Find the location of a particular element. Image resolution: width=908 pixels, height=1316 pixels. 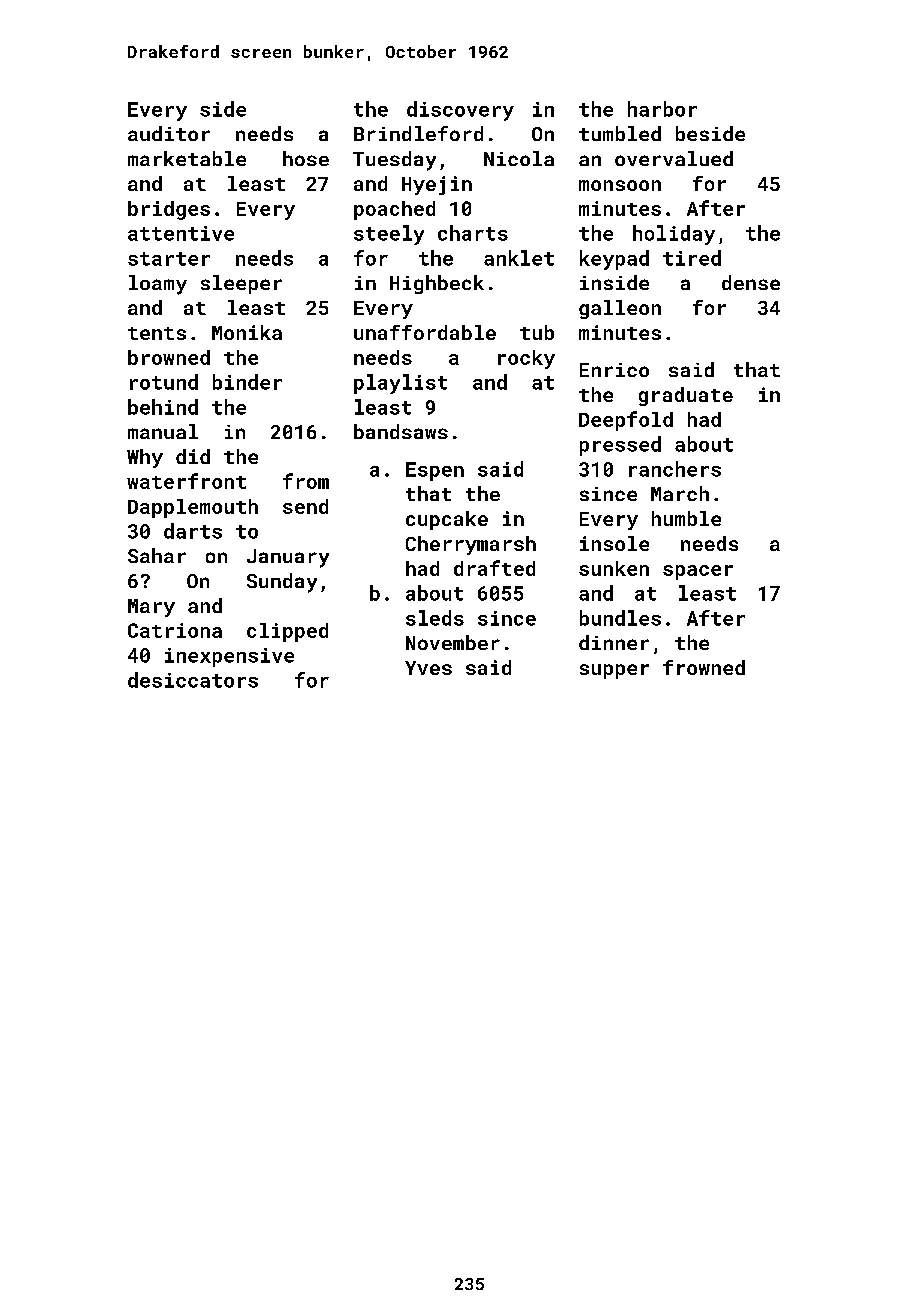

November is located at coordinates (453, 642).
